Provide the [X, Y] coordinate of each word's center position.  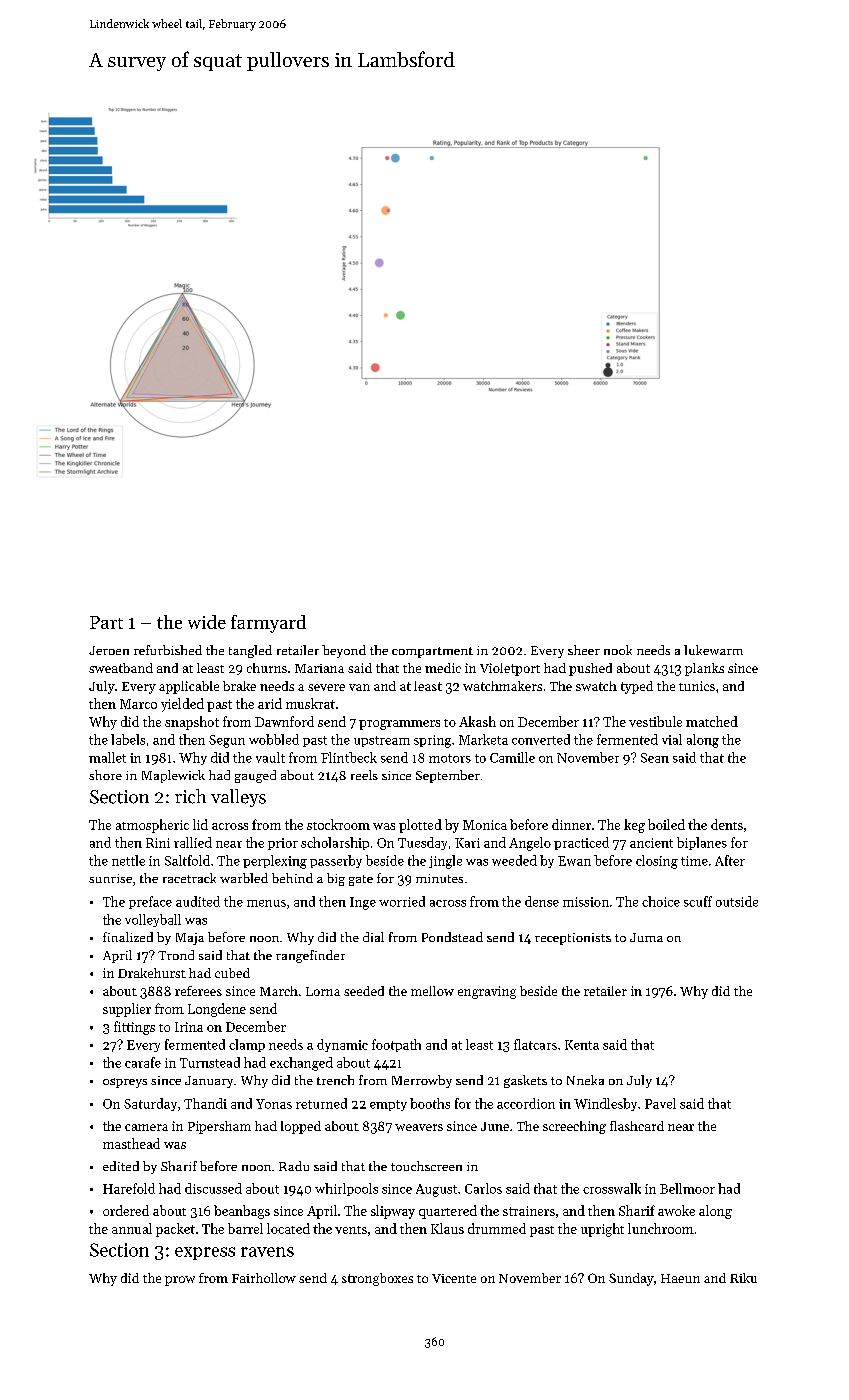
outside [737, 901]
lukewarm [713, 650]
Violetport [510, 669]
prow [180, 1281]
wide [207, 622]
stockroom [338, 824]
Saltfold [187, 860]
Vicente [454, 1278]
